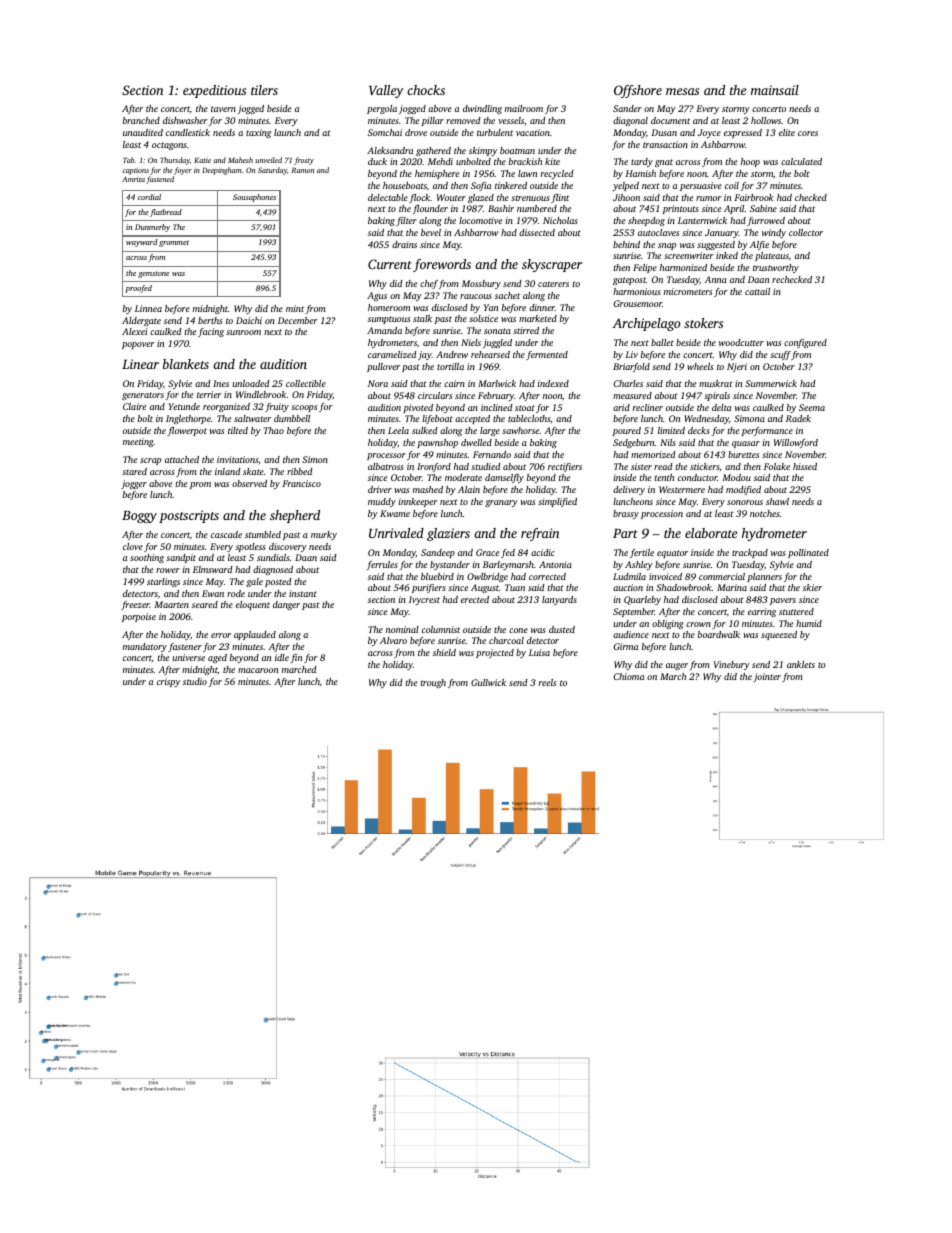 Image resolution: width=952 pixels, height=1233 pixels. Describe the element at coordinates (557, 174) in the document. I see `recycled` at that location.
